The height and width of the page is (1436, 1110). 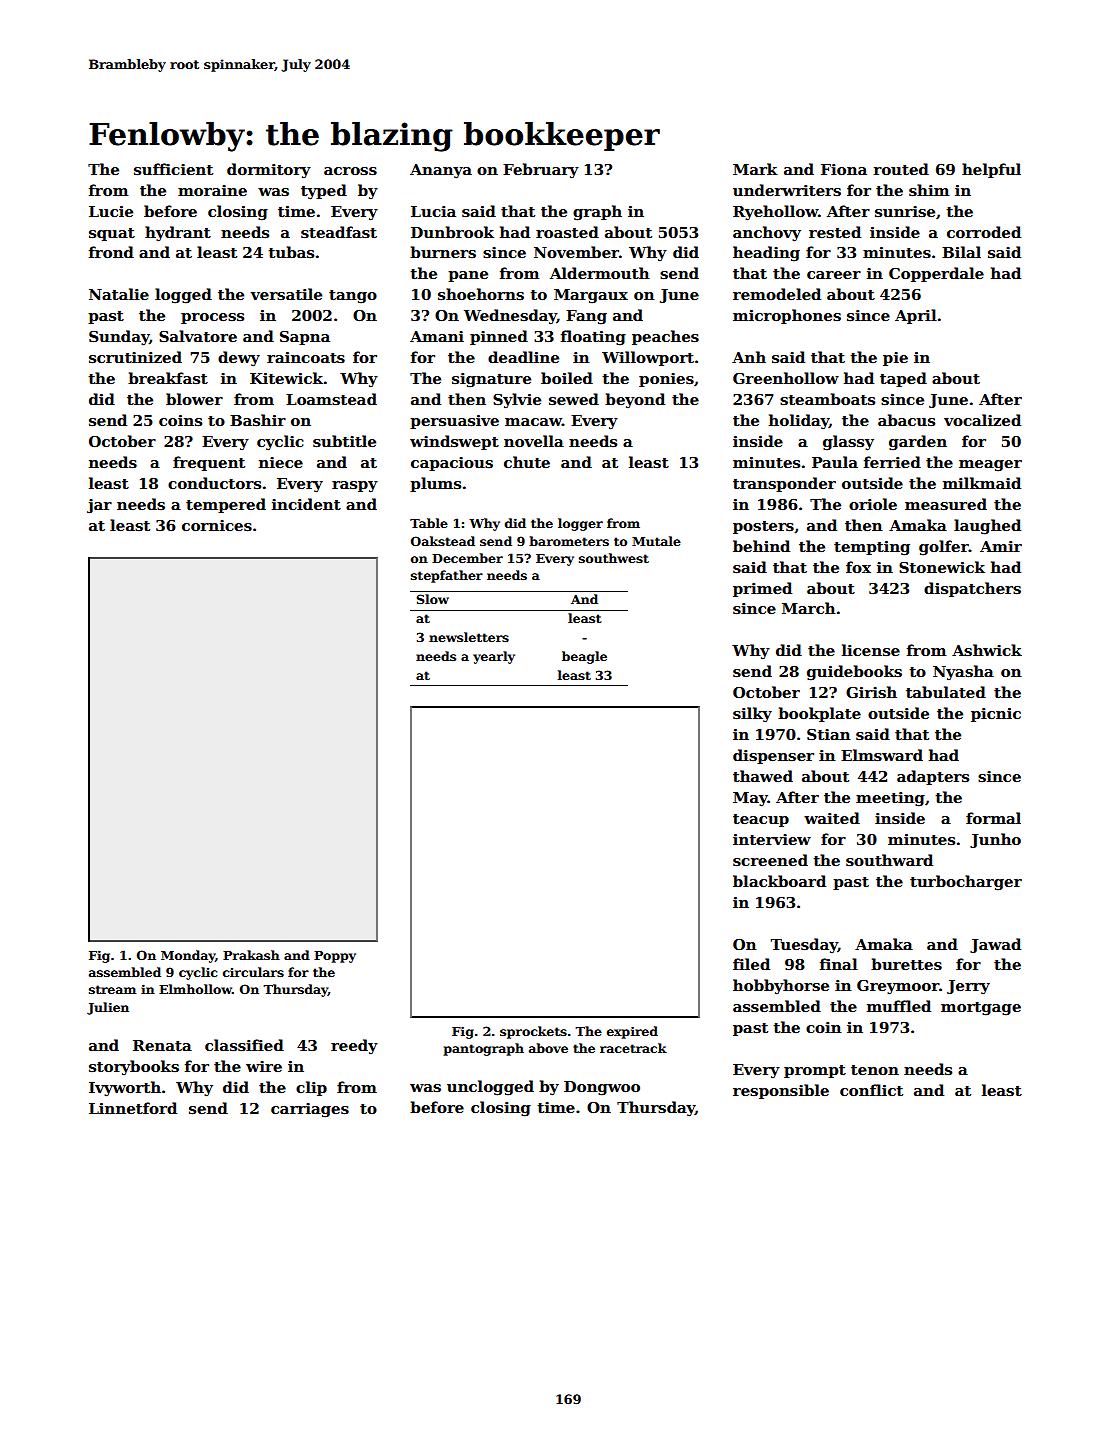 I want to click on jar, so click(x=99, y=506).
